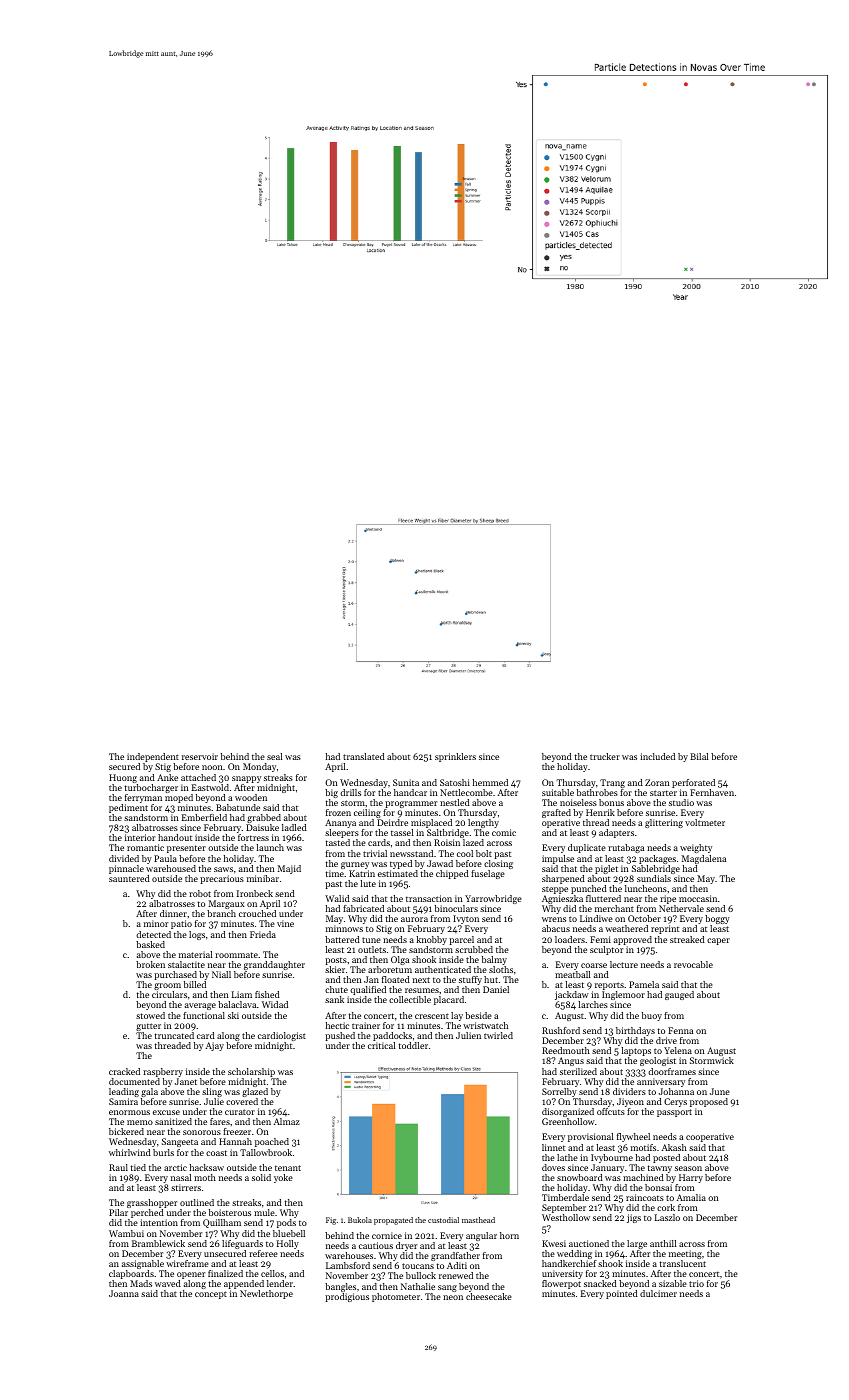  What do you see at coordinates (658, 1293) in the page?
I see `dulcimer` at bounding box center [658, 1293].
